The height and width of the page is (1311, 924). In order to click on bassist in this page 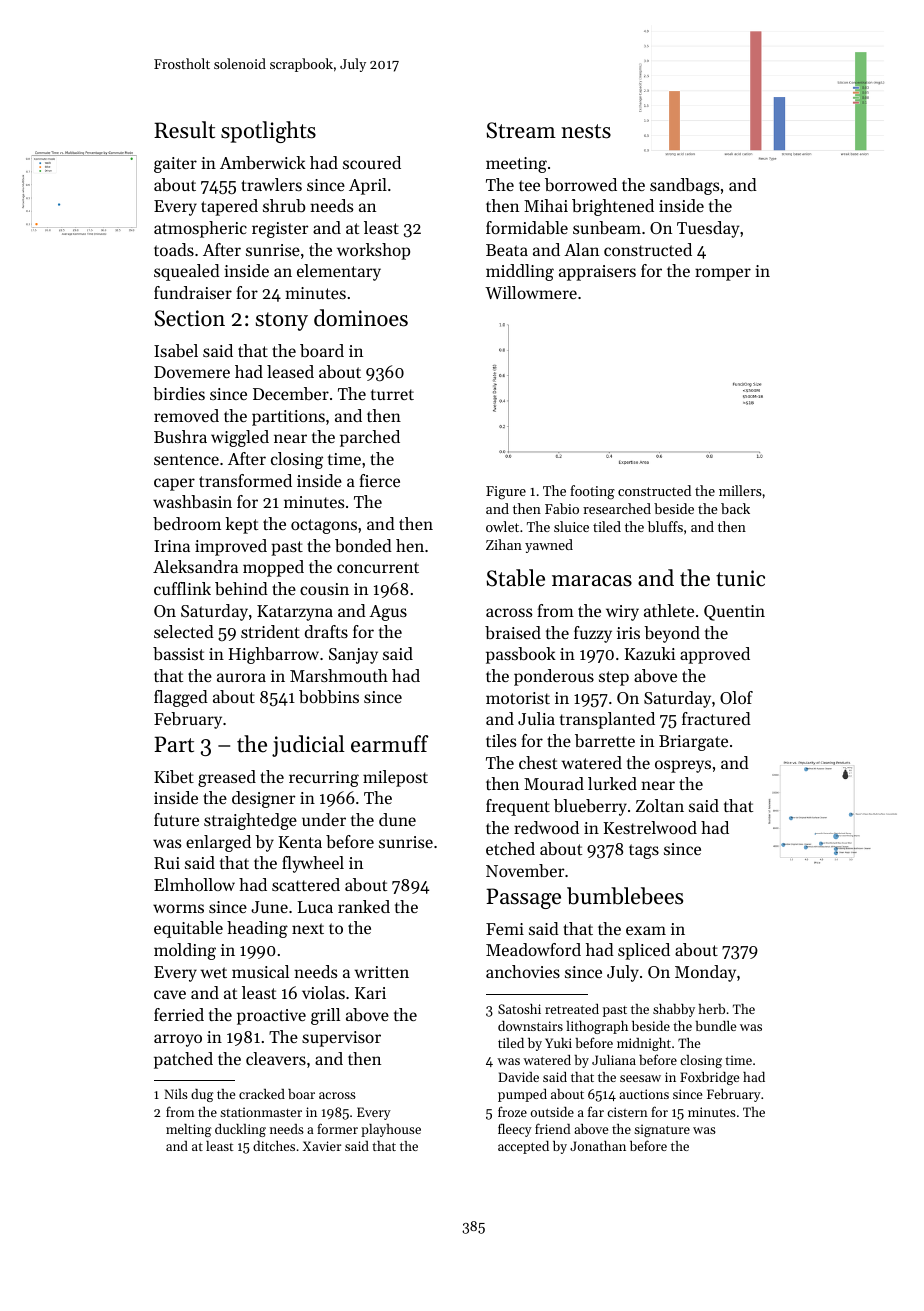, I will do `click(178, 653)`.
